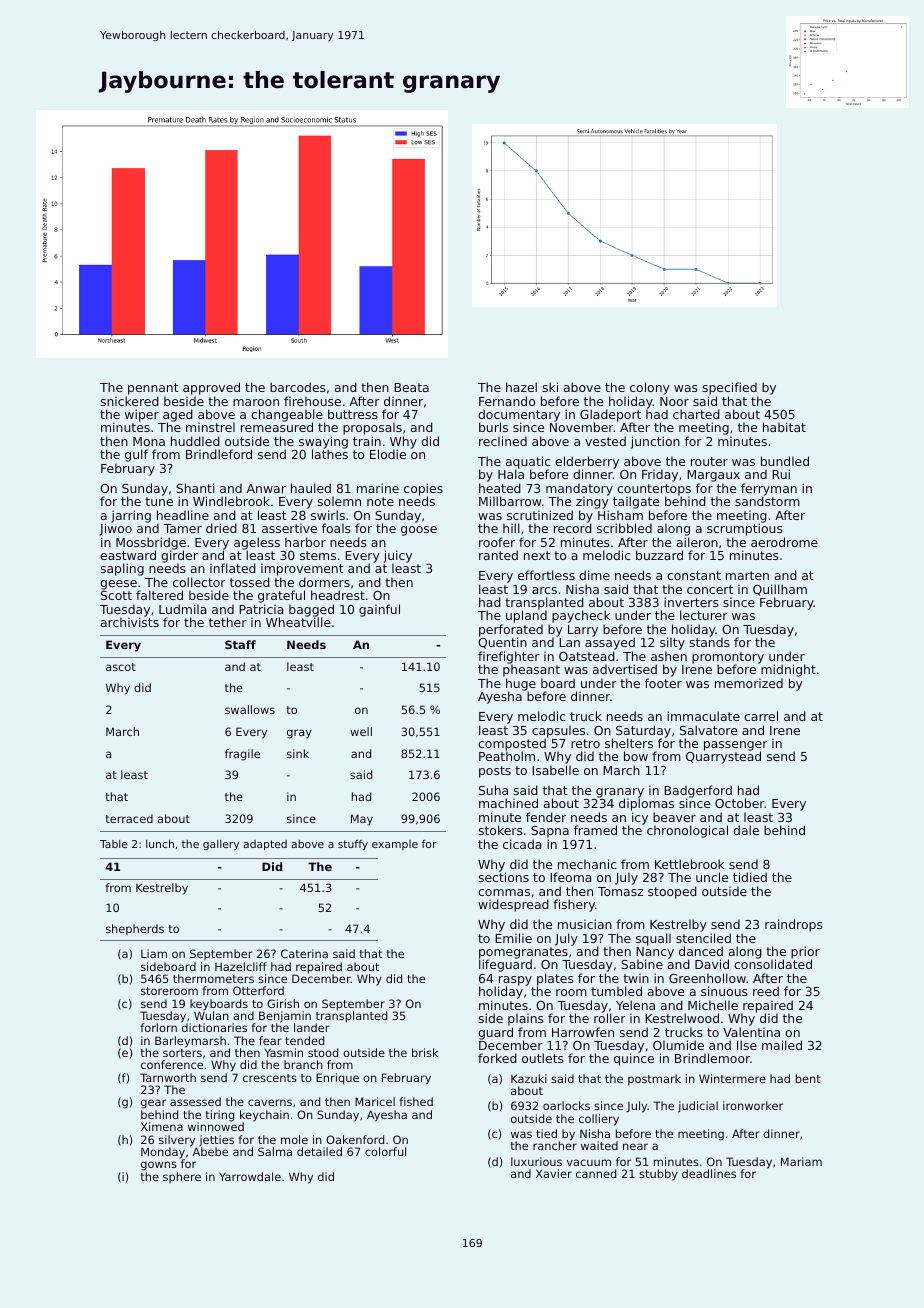  I want to click on carrel, so click(761, 716).
